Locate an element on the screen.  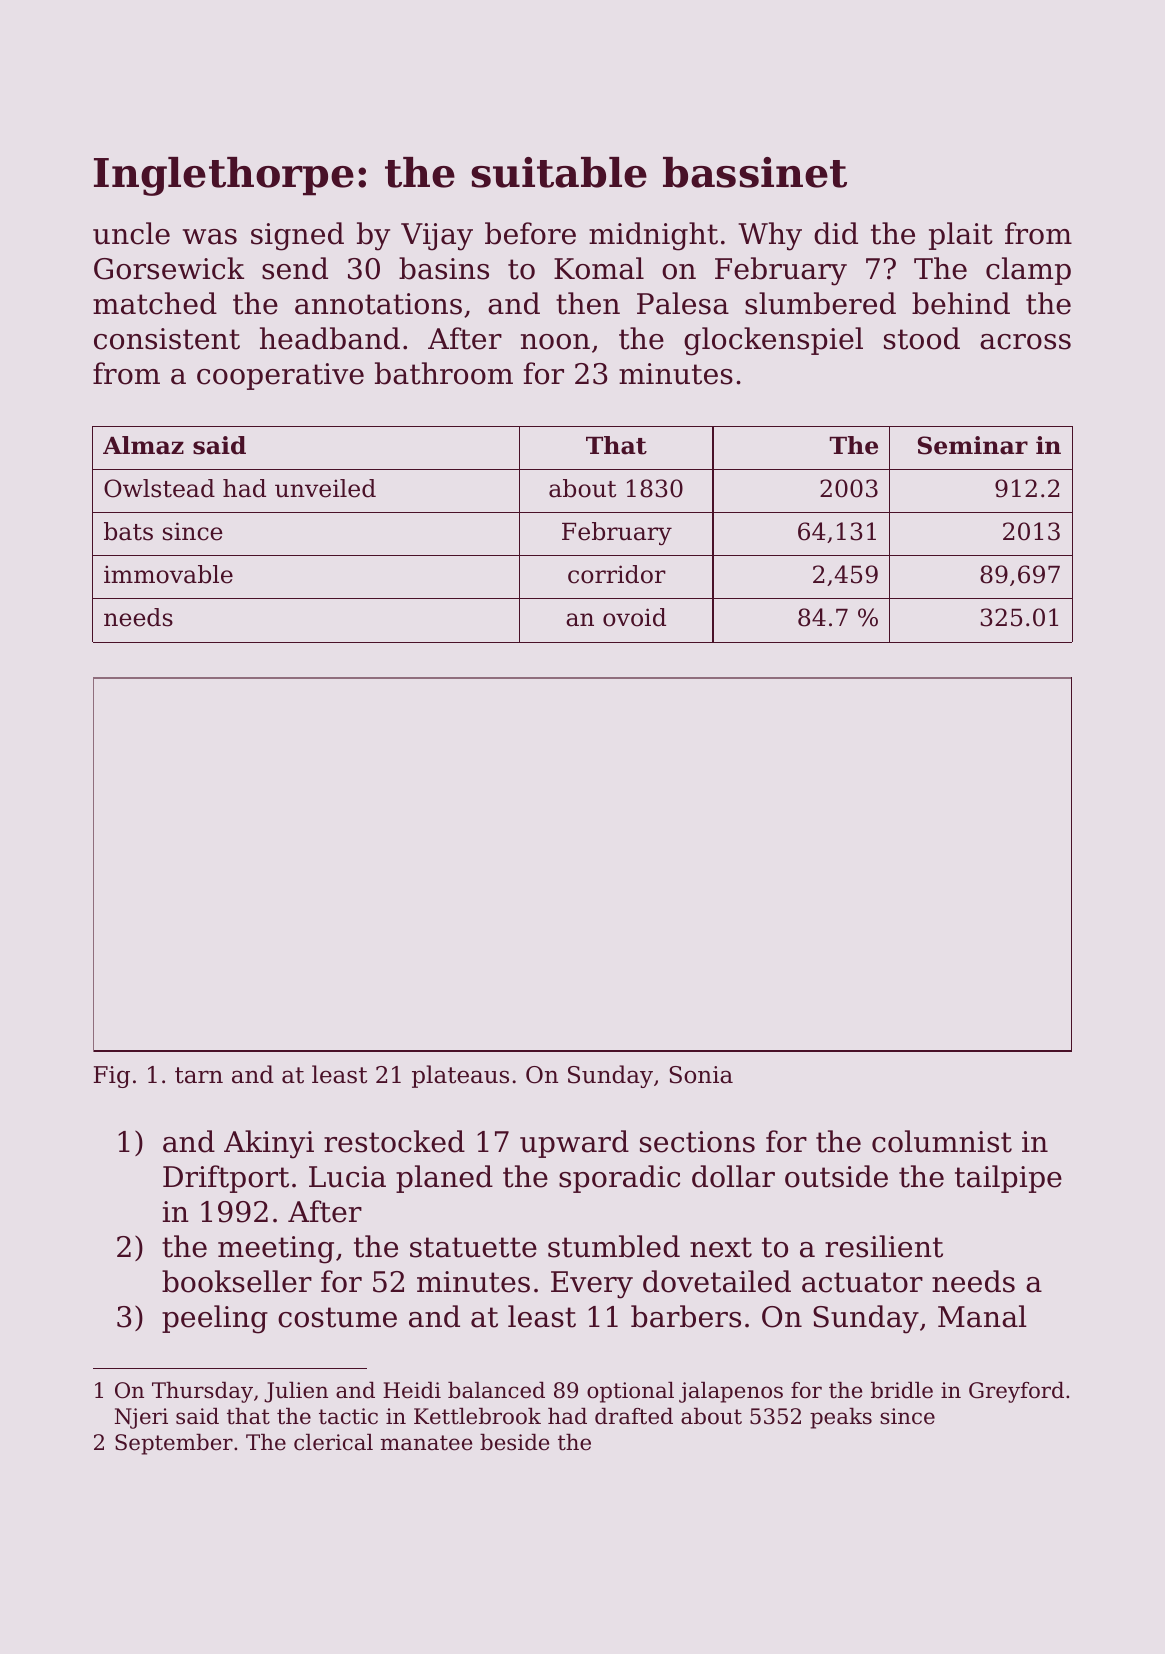
clerical is located at coordinates (333, 1442).
